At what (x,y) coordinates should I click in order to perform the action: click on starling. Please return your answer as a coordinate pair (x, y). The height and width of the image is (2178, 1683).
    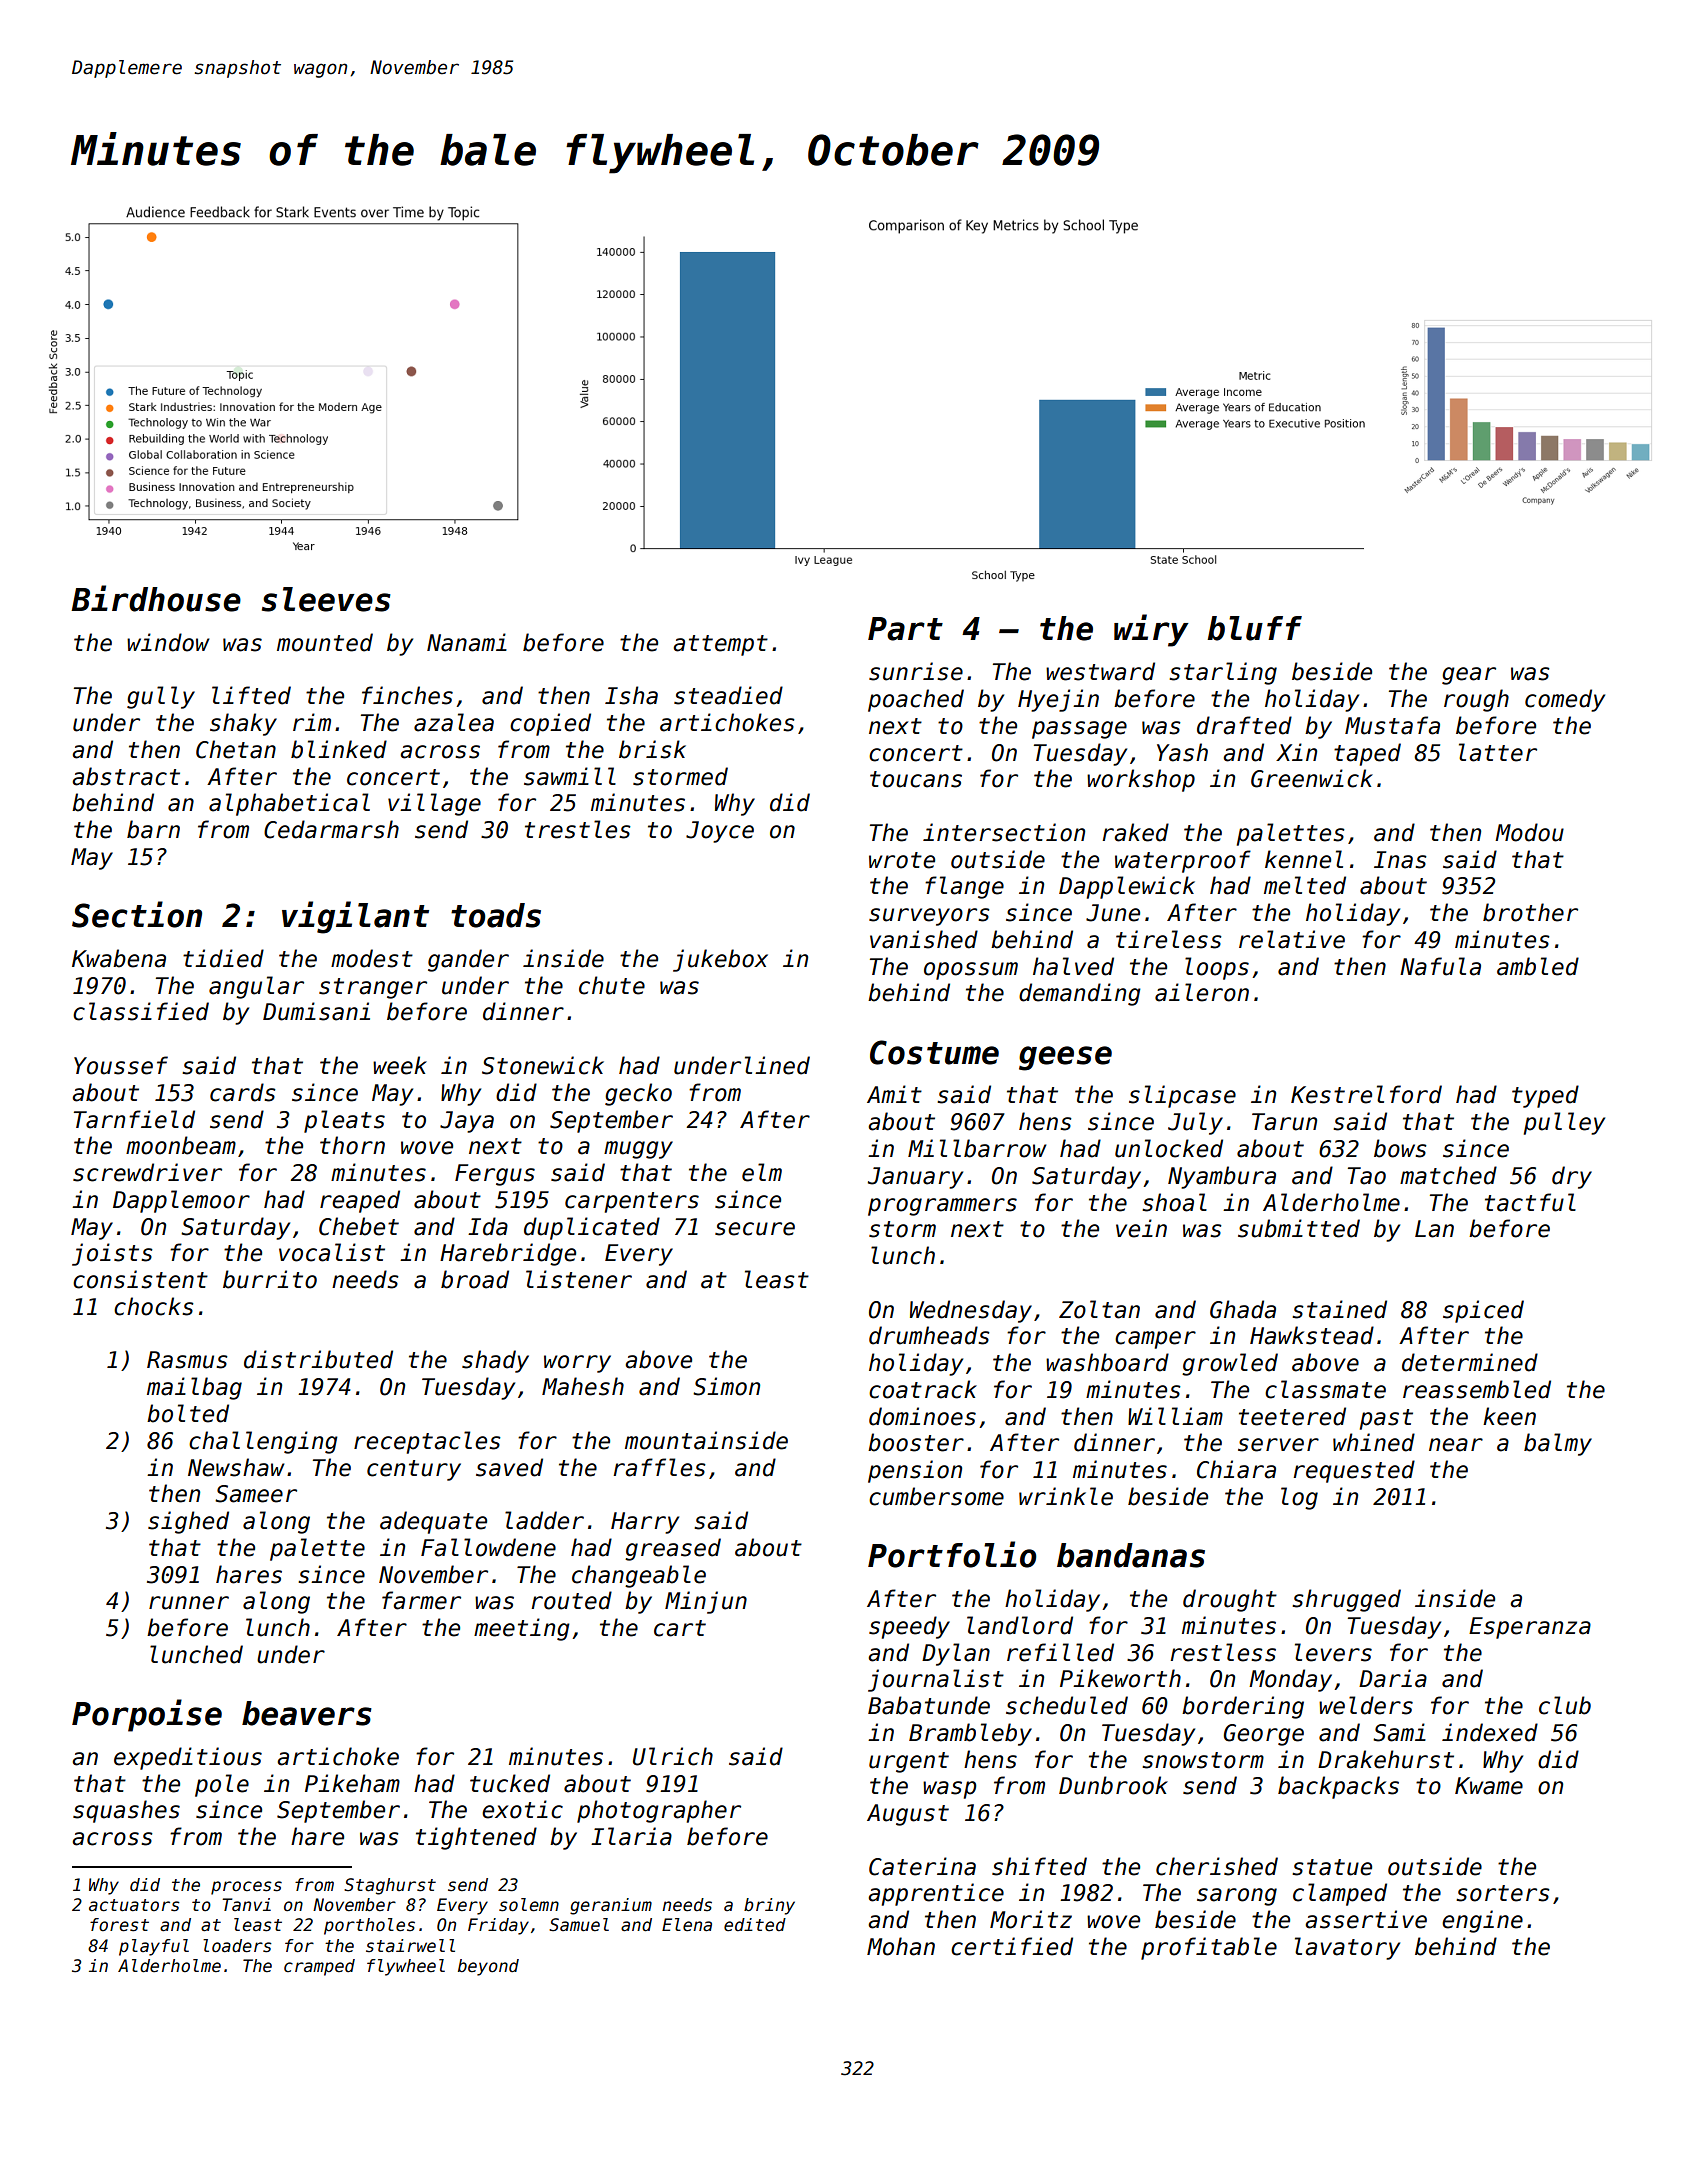
    Looking at the image, I should click on (1223, 673).
